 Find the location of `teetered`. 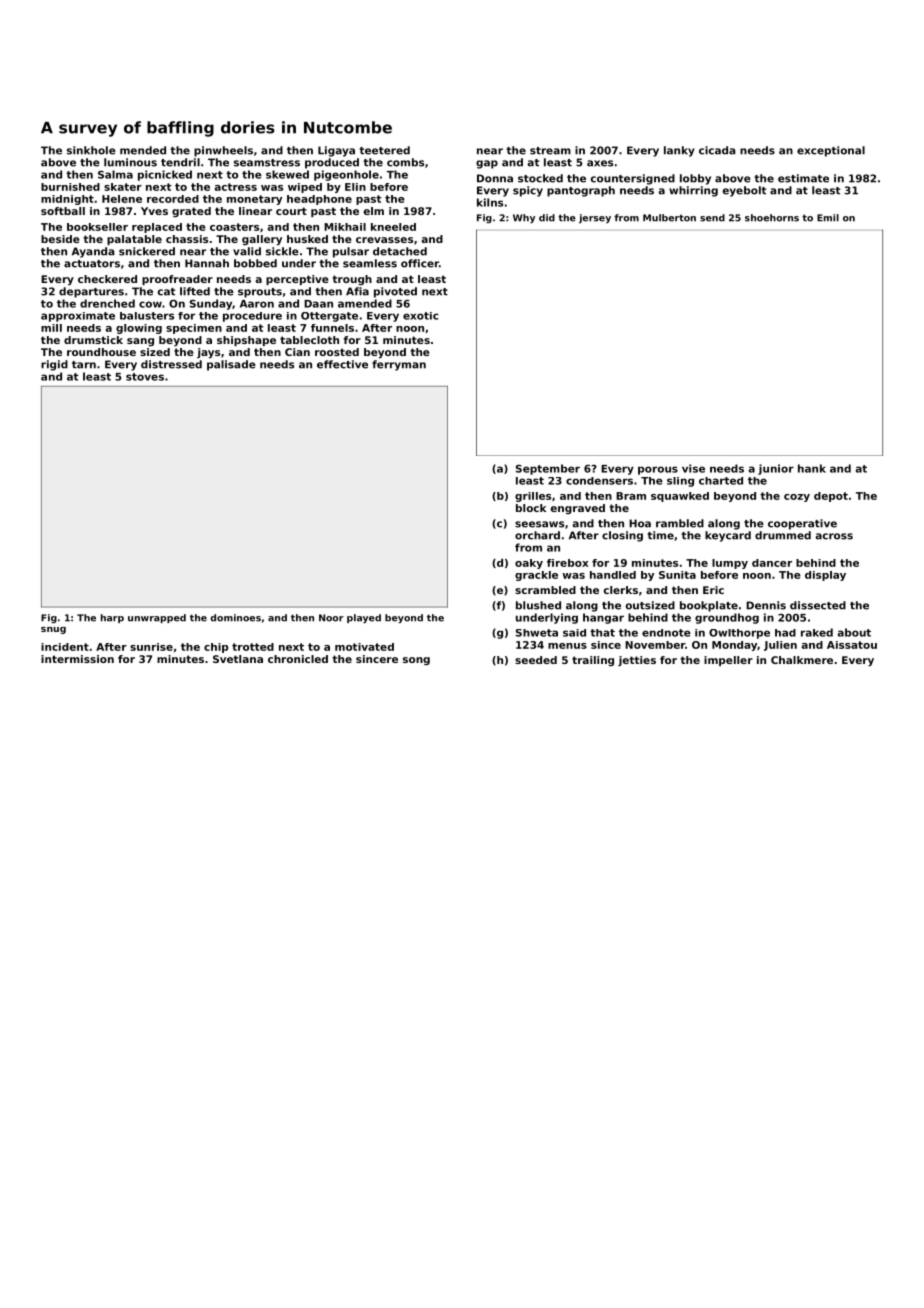

teetered is located at coordinates (384, 150).
